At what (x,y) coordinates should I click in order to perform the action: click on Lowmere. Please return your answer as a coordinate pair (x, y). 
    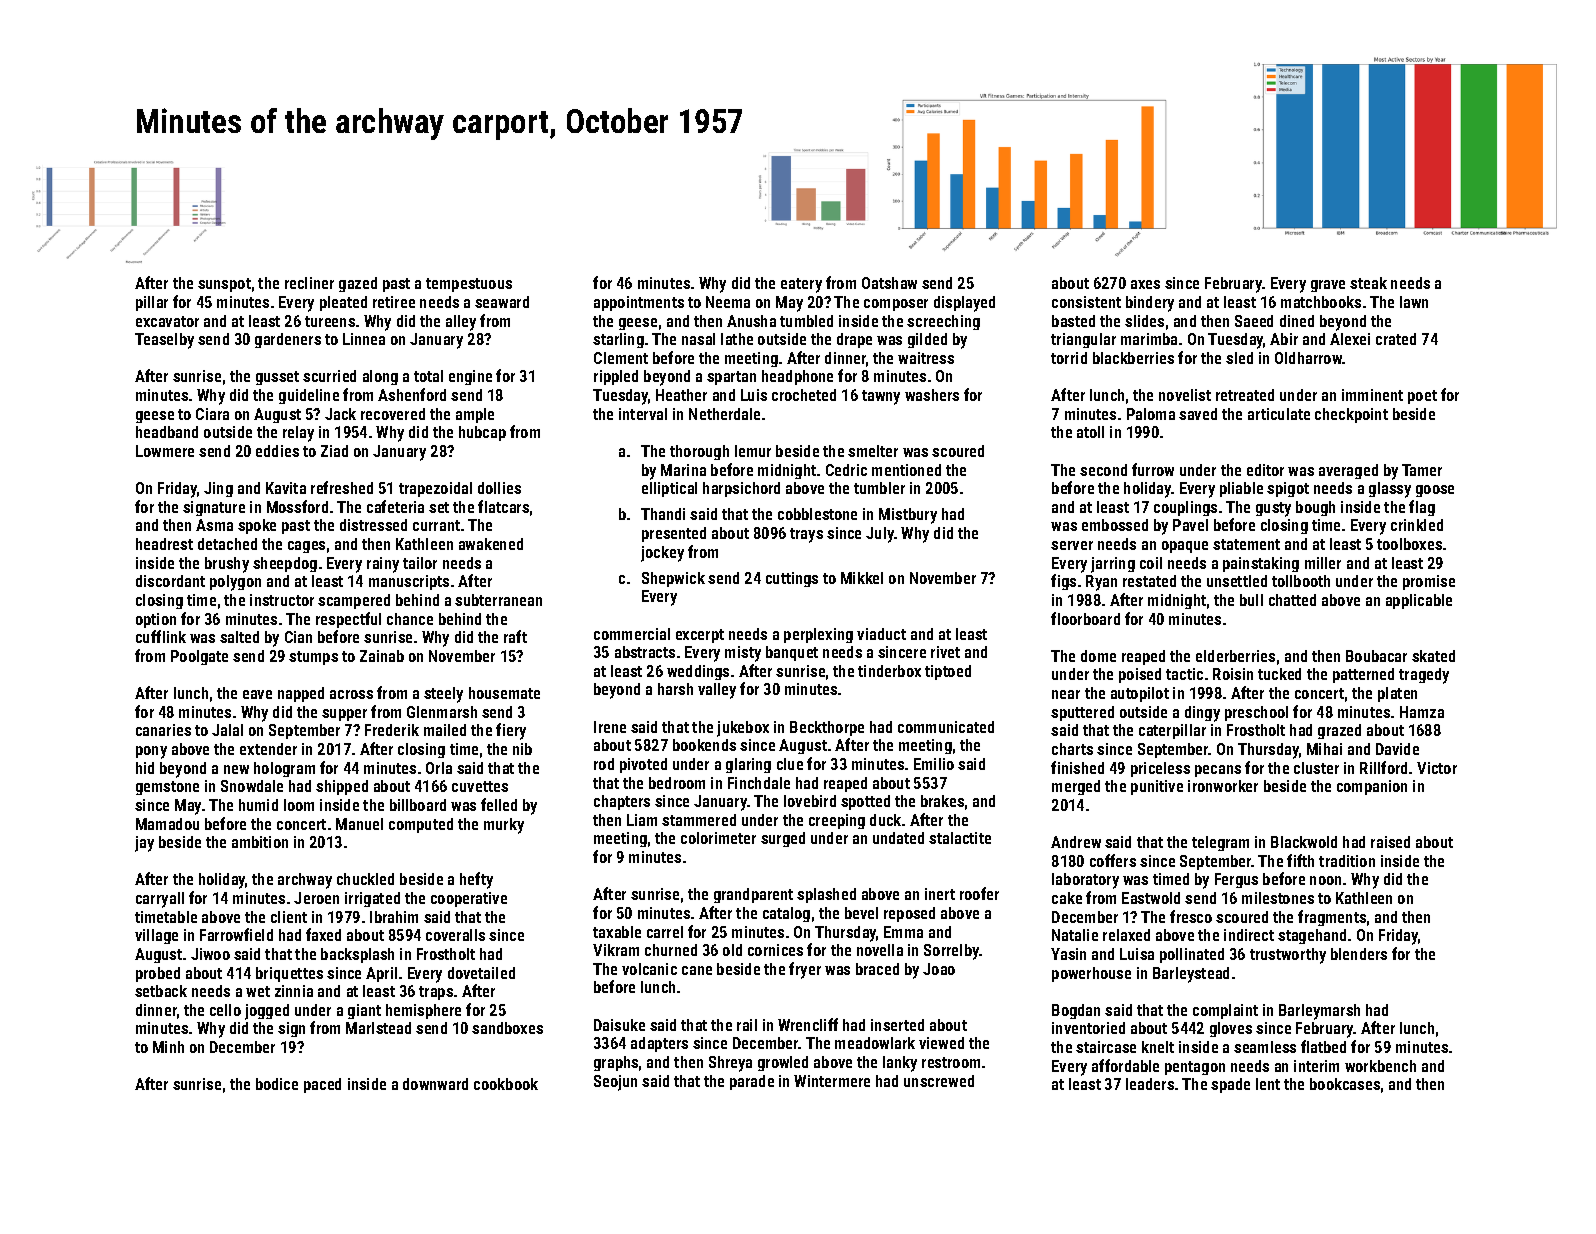
    Looking at the image, I should click on (165, 451).
